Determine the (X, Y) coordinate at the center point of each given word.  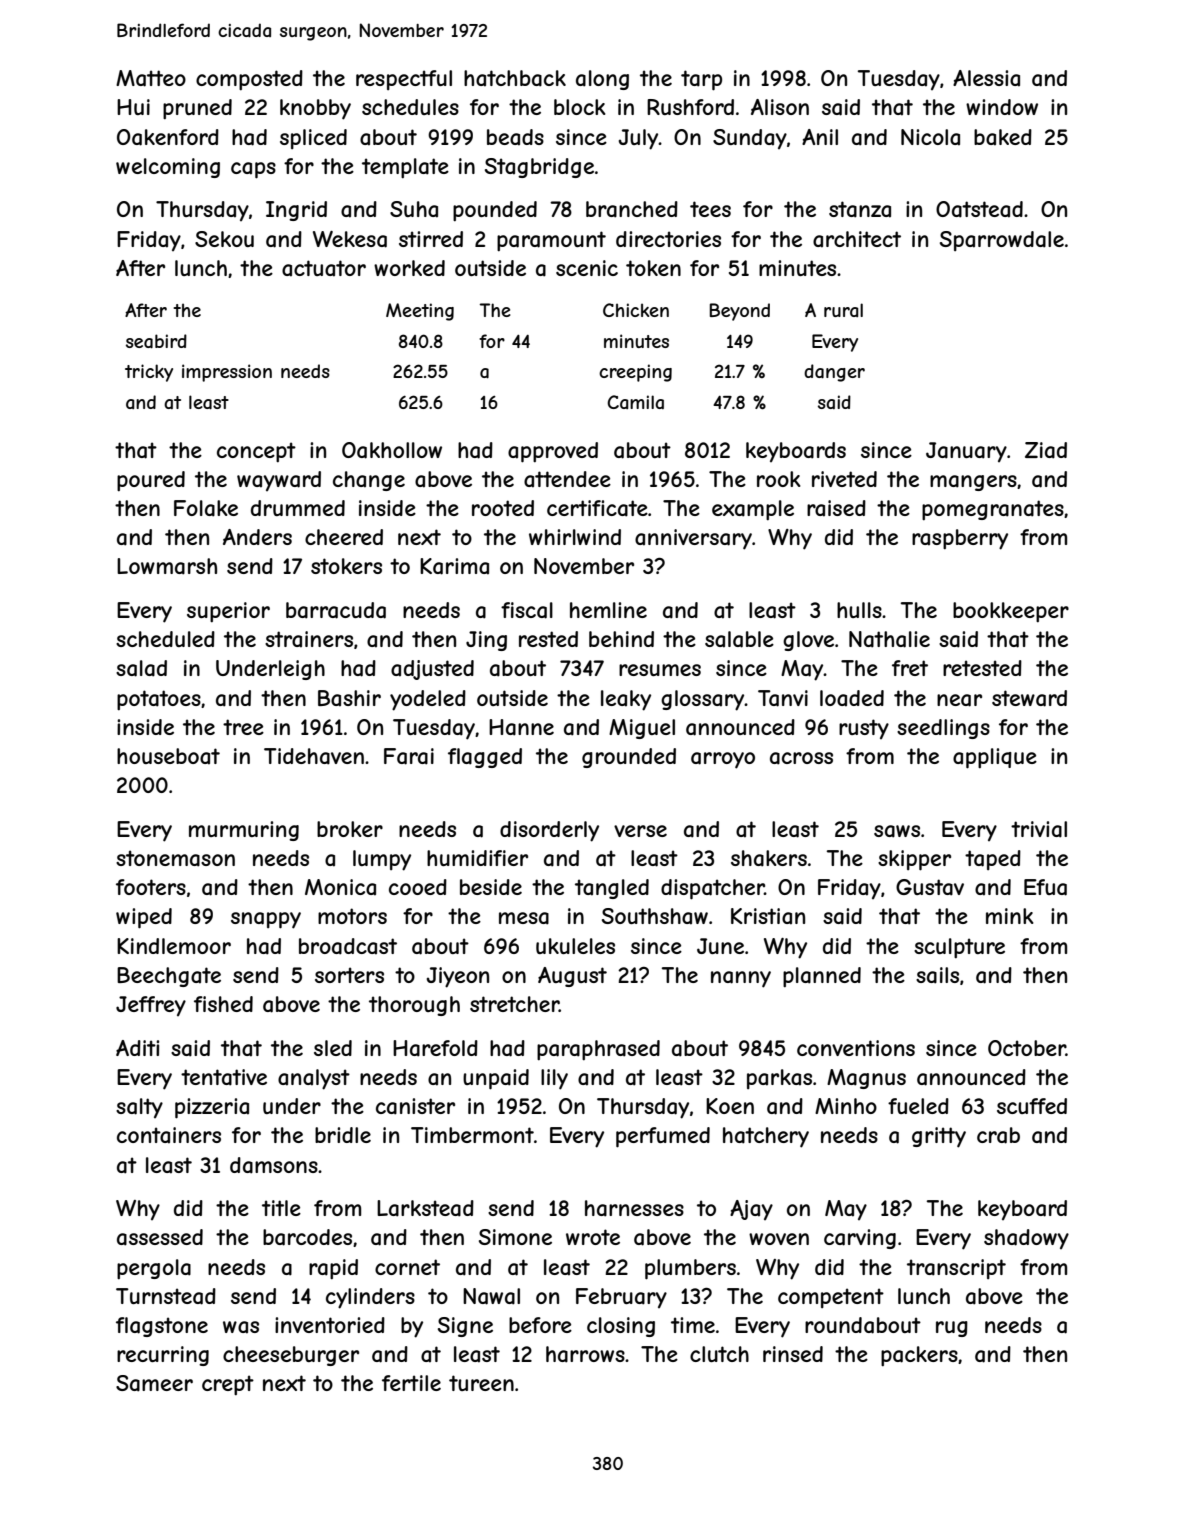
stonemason (175, 858)
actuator (324, 268)
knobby (315, 109)
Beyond (739, 312)
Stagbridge (539, 168)
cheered (344, 537)
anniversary (693, 539)
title (281, 1208)
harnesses (634, 1208)
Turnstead (166, 1296)
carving (860, 1239)
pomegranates (993, 510)
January (966, 452)
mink (1010, 916)
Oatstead (979, 209)
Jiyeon (458, 977)
